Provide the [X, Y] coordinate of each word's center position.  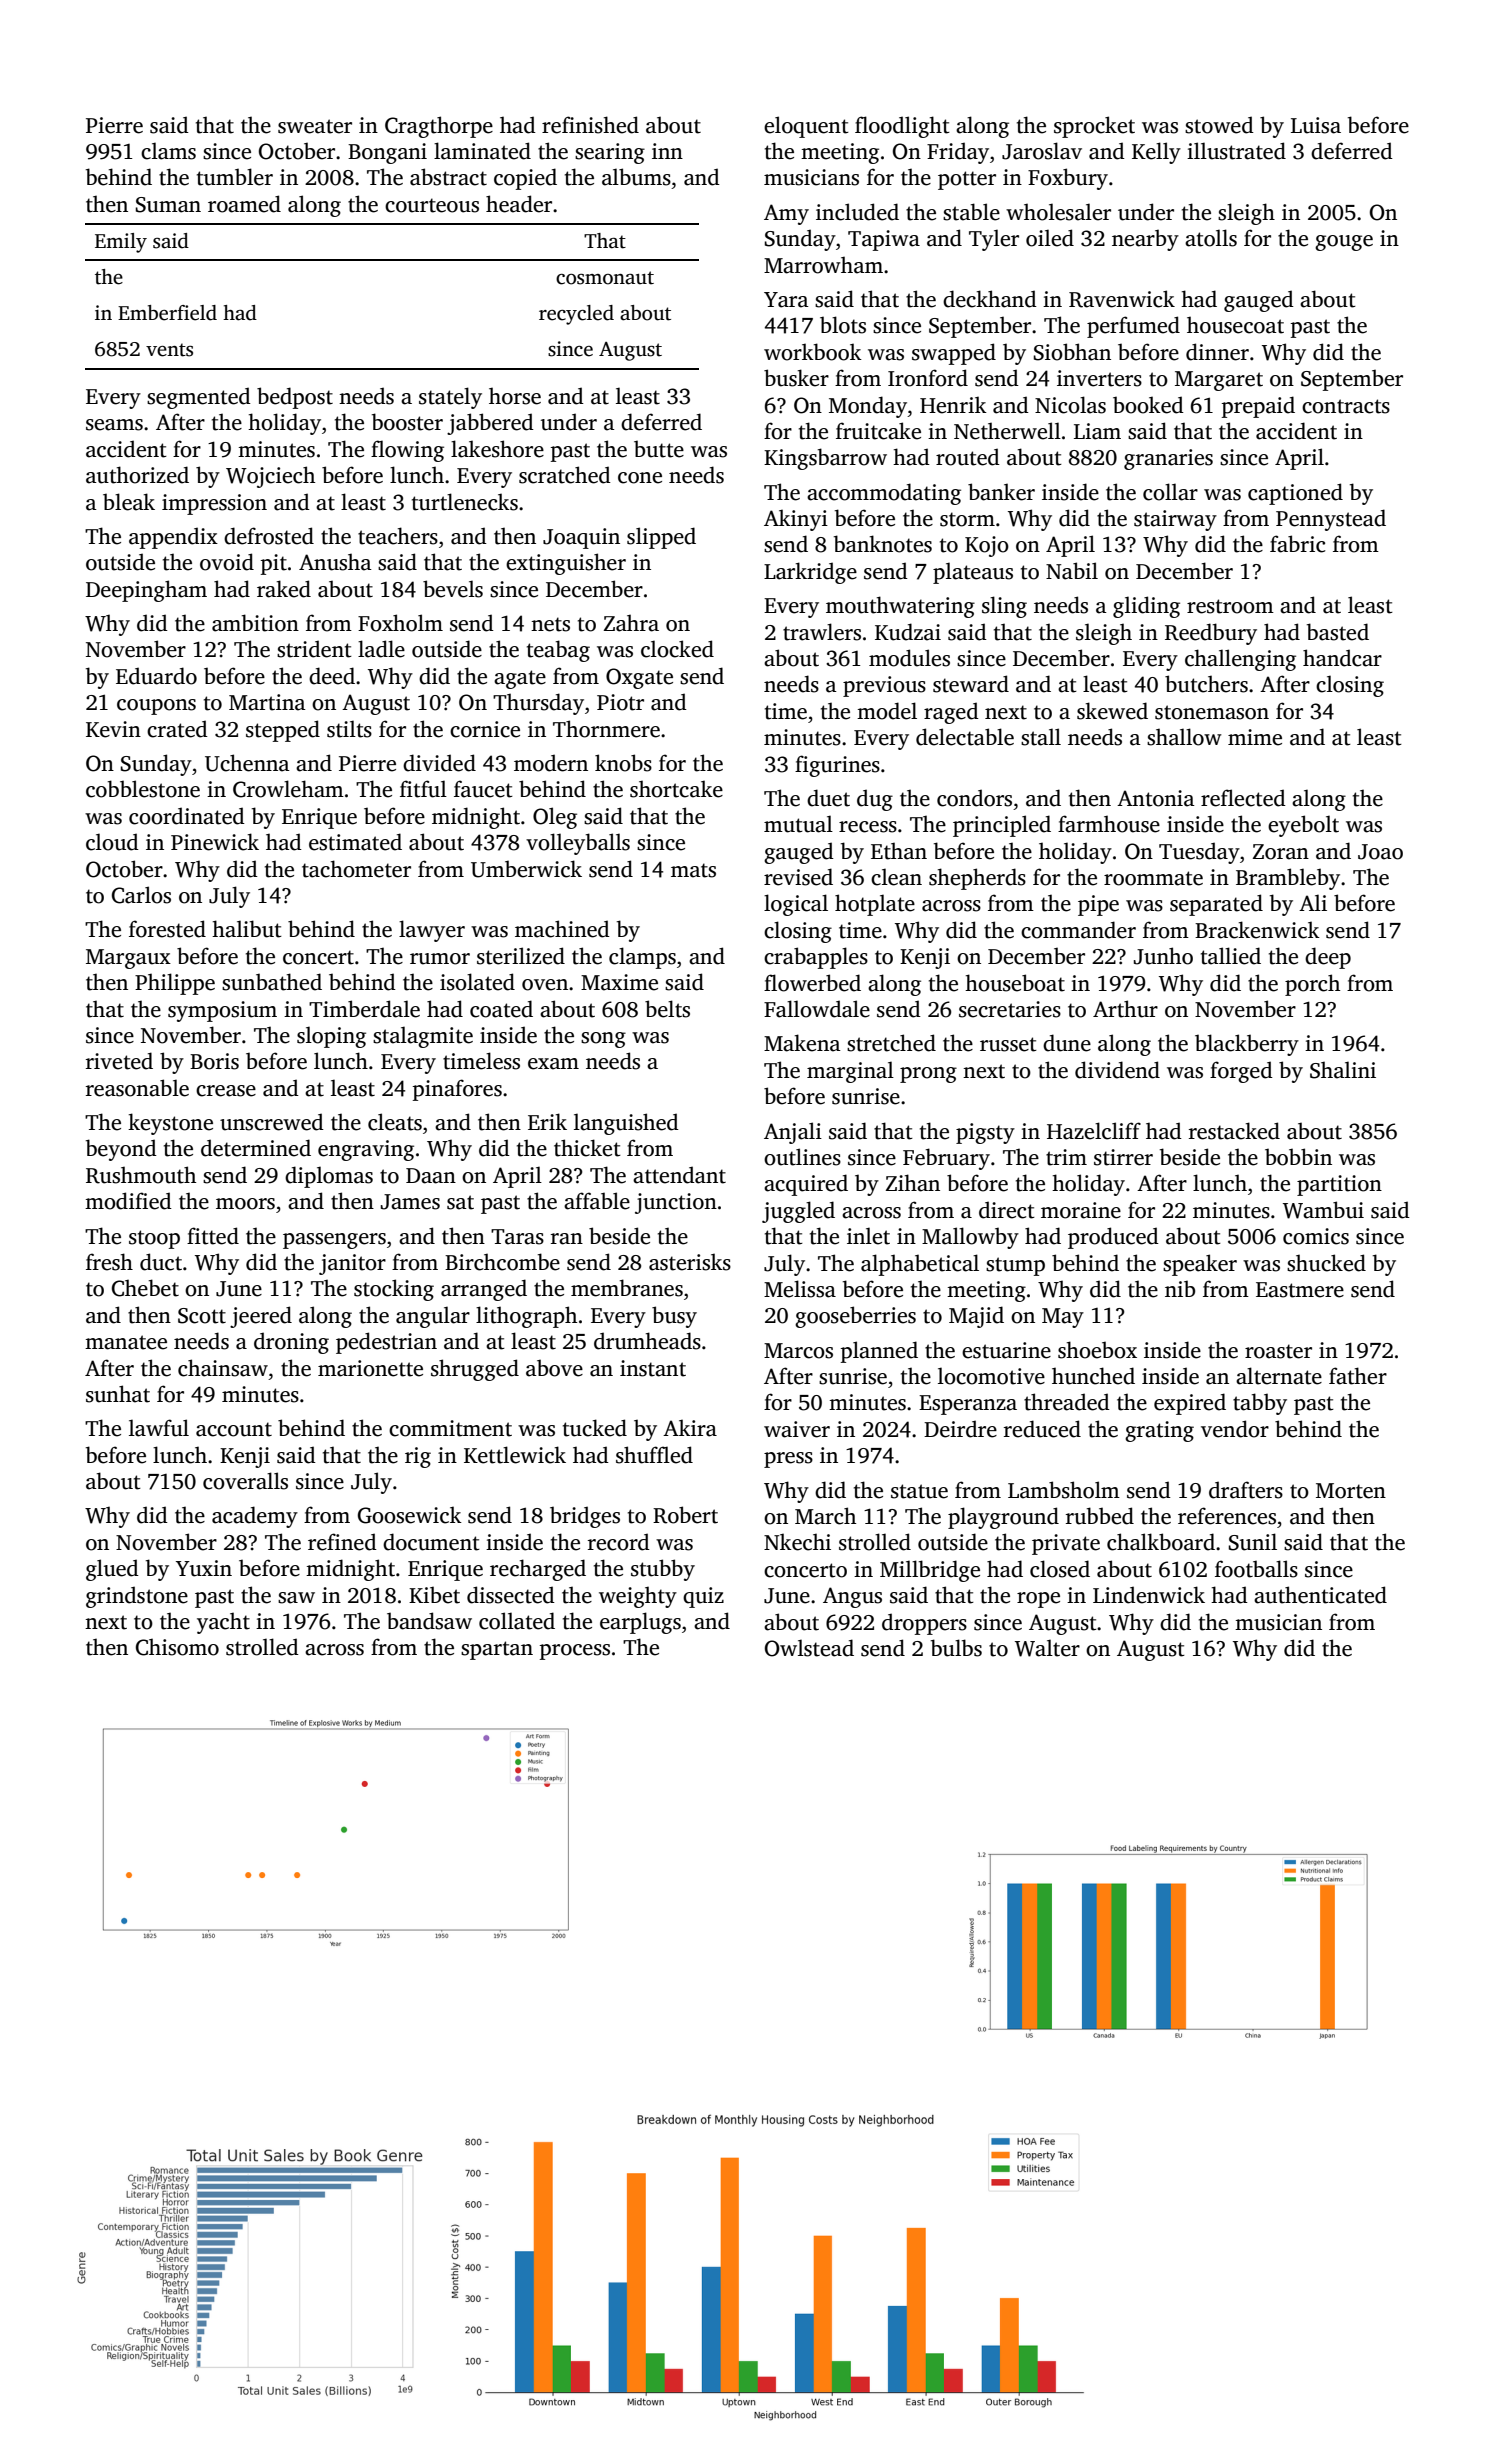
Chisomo [177, 1647]
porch [1312, 985]
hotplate [875, 905]
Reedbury [1211, 634]
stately [450, 398]
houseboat [1015, 983]
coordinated [187, 816]
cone [640, 478]
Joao [1380, 852]
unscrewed [272, 1122]
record [619, 1542]
